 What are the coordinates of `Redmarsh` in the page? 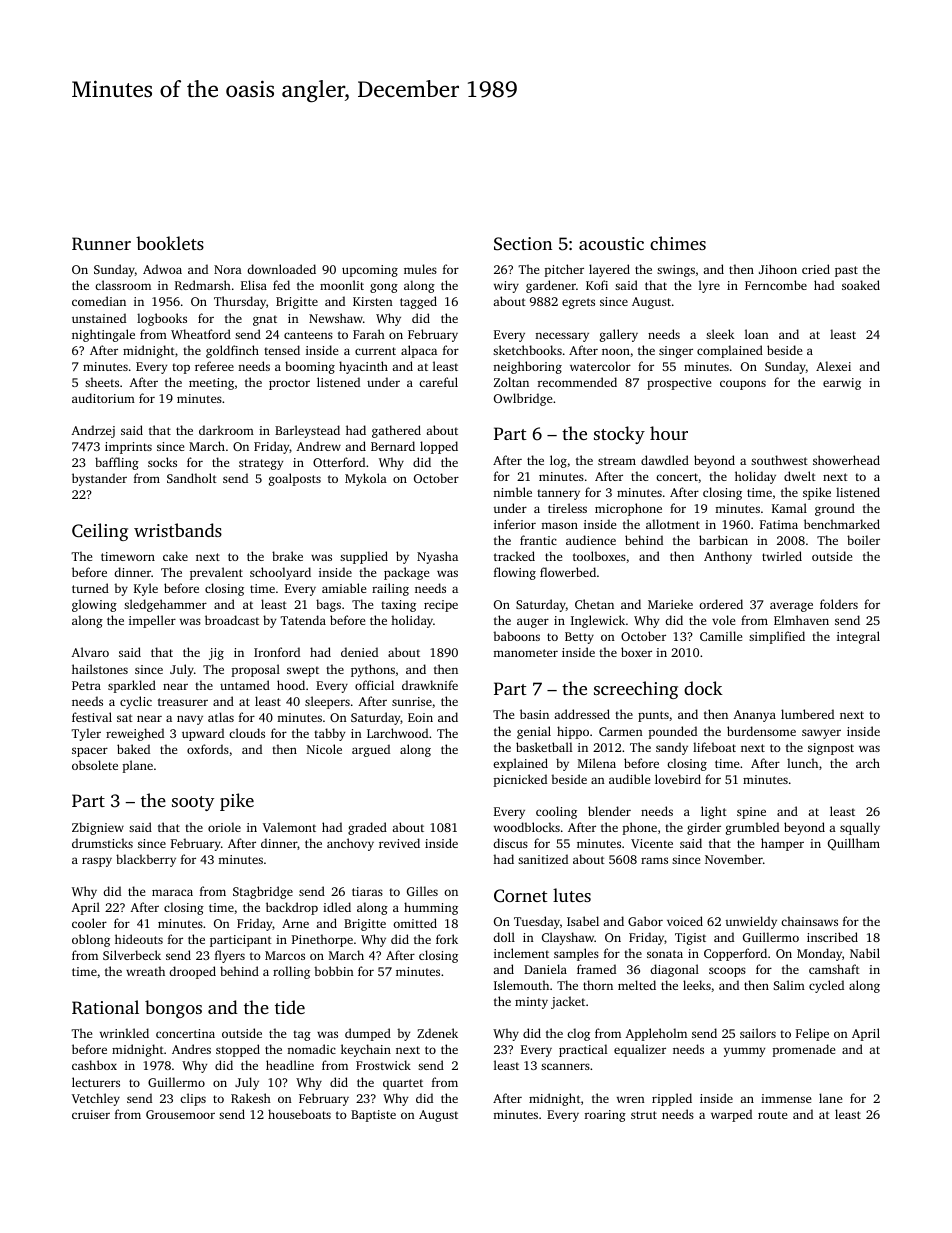 It's located at (203, 285).
